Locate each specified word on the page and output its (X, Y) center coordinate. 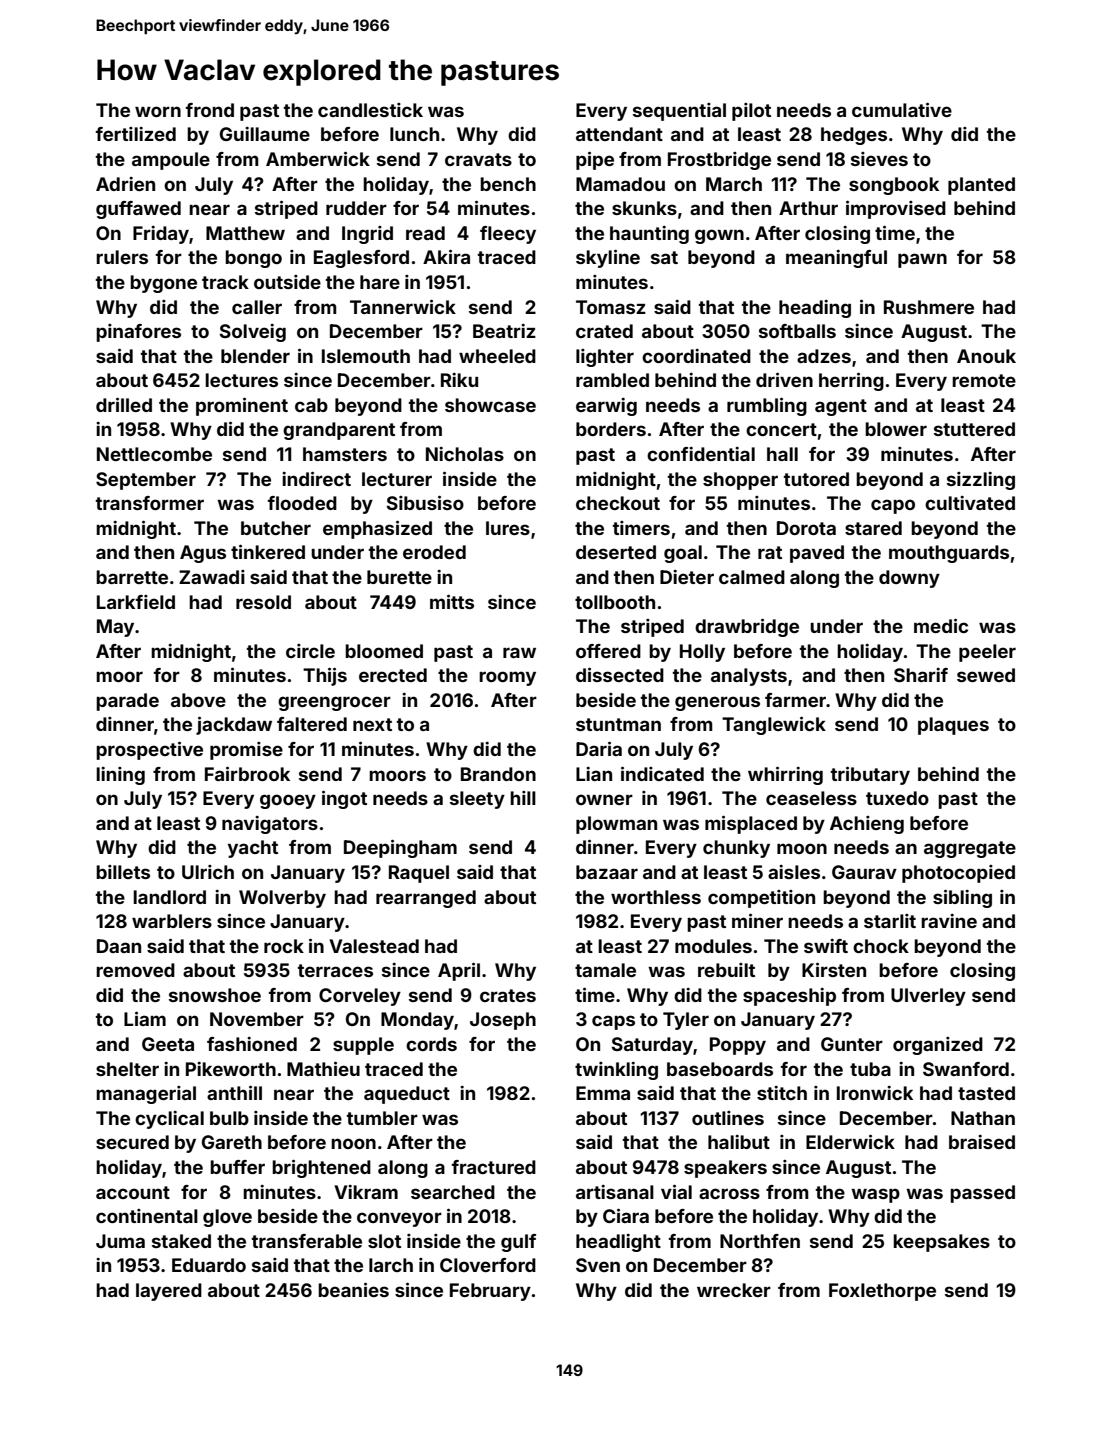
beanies (353, 1290)
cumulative (902, 110)
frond (210, 110)
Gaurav (864, 872)
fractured (494, 1167)
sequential (679, 112)
